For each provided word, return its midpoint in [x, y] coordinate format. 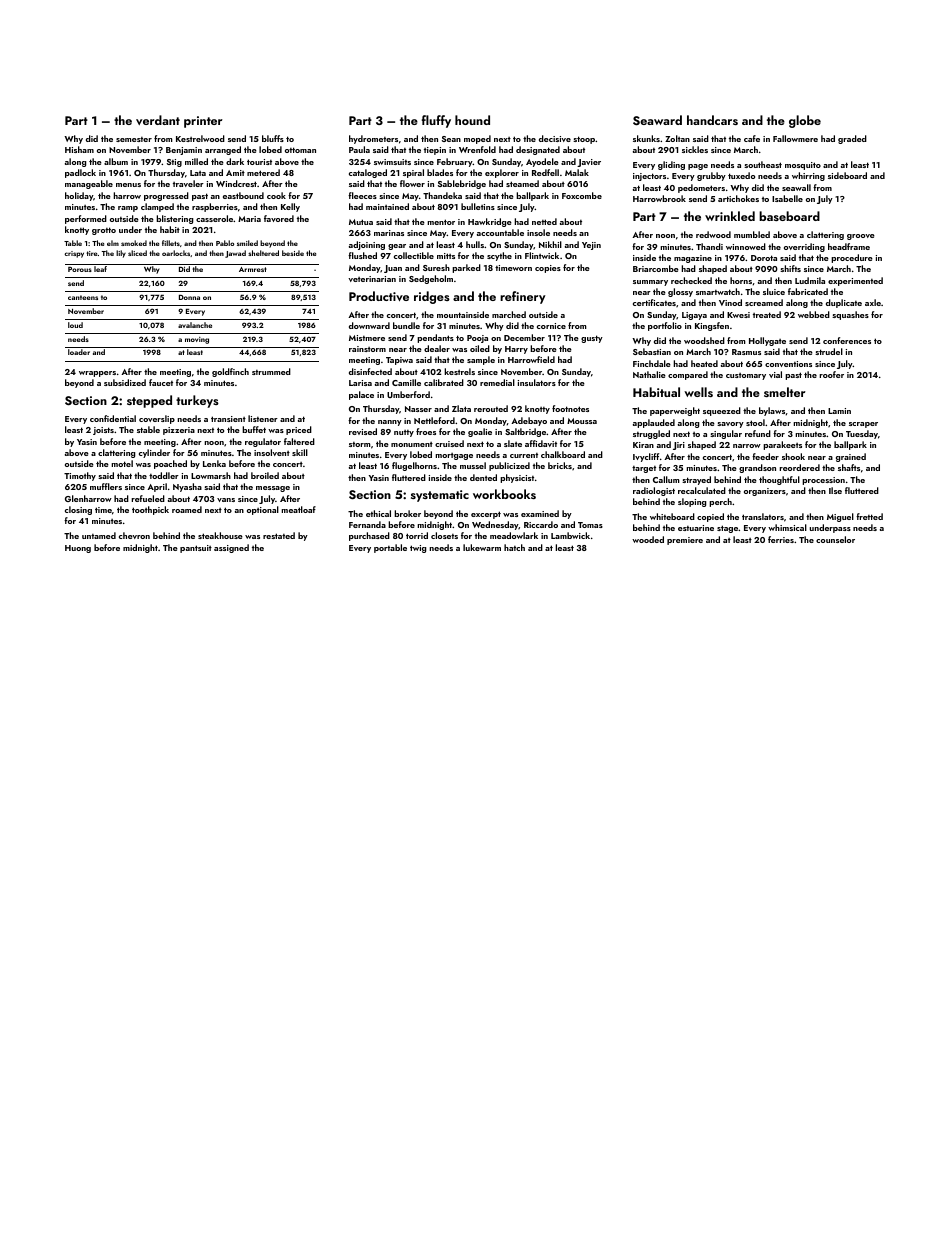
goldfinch [230, 372]
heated [704, 363]
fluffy [436, 121]
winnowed [746, 246]
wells [698, 392]
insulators [537, 382]
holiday [79, 196]
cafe [752, 138]
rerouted [491, 408]
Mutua [361, 222]
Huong [78, 549]
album [116, 161]
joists [103, 431]
